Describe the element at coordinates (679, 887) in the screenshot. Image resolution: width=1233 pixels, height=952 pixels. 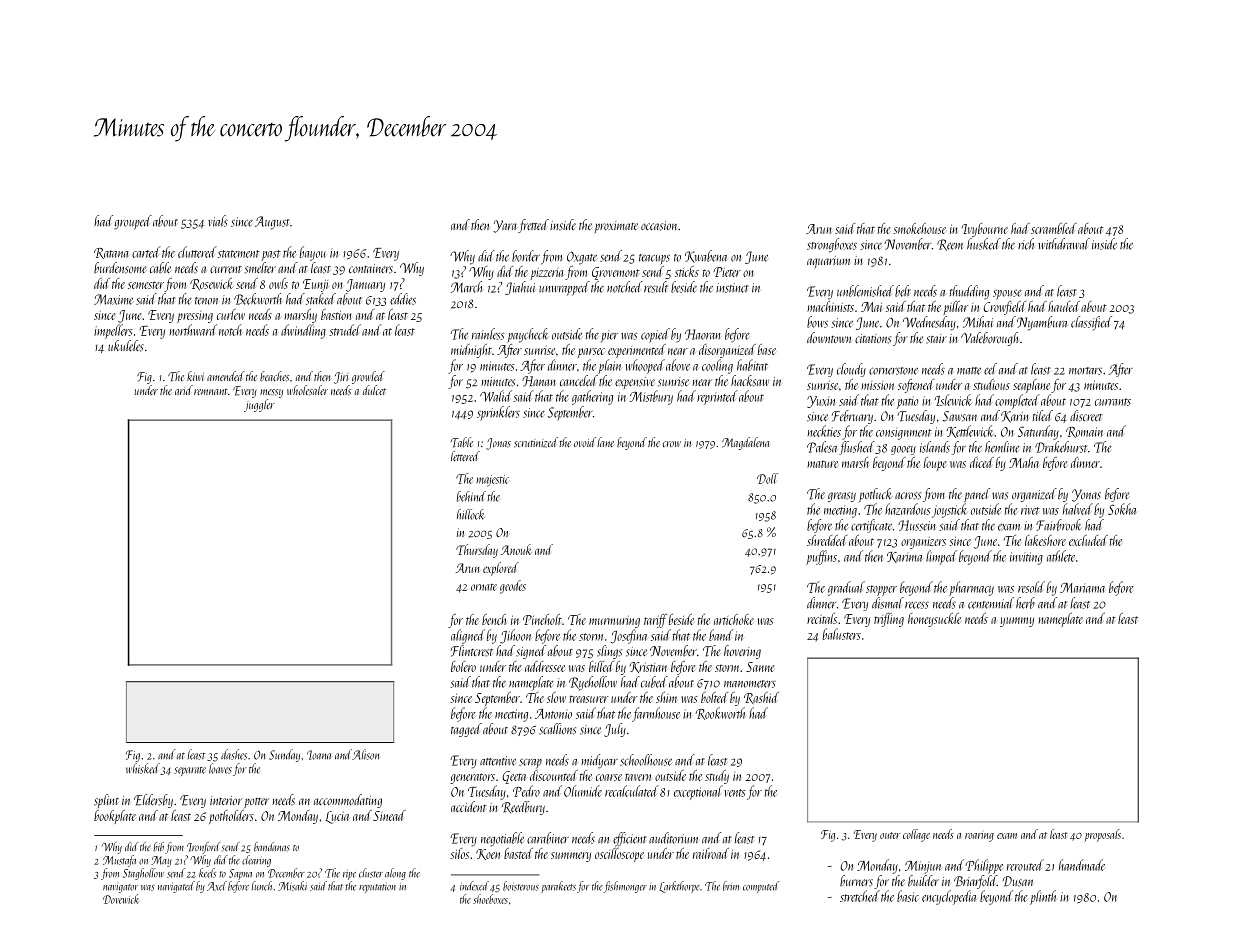
I see `Larkthorpe` at that location.
